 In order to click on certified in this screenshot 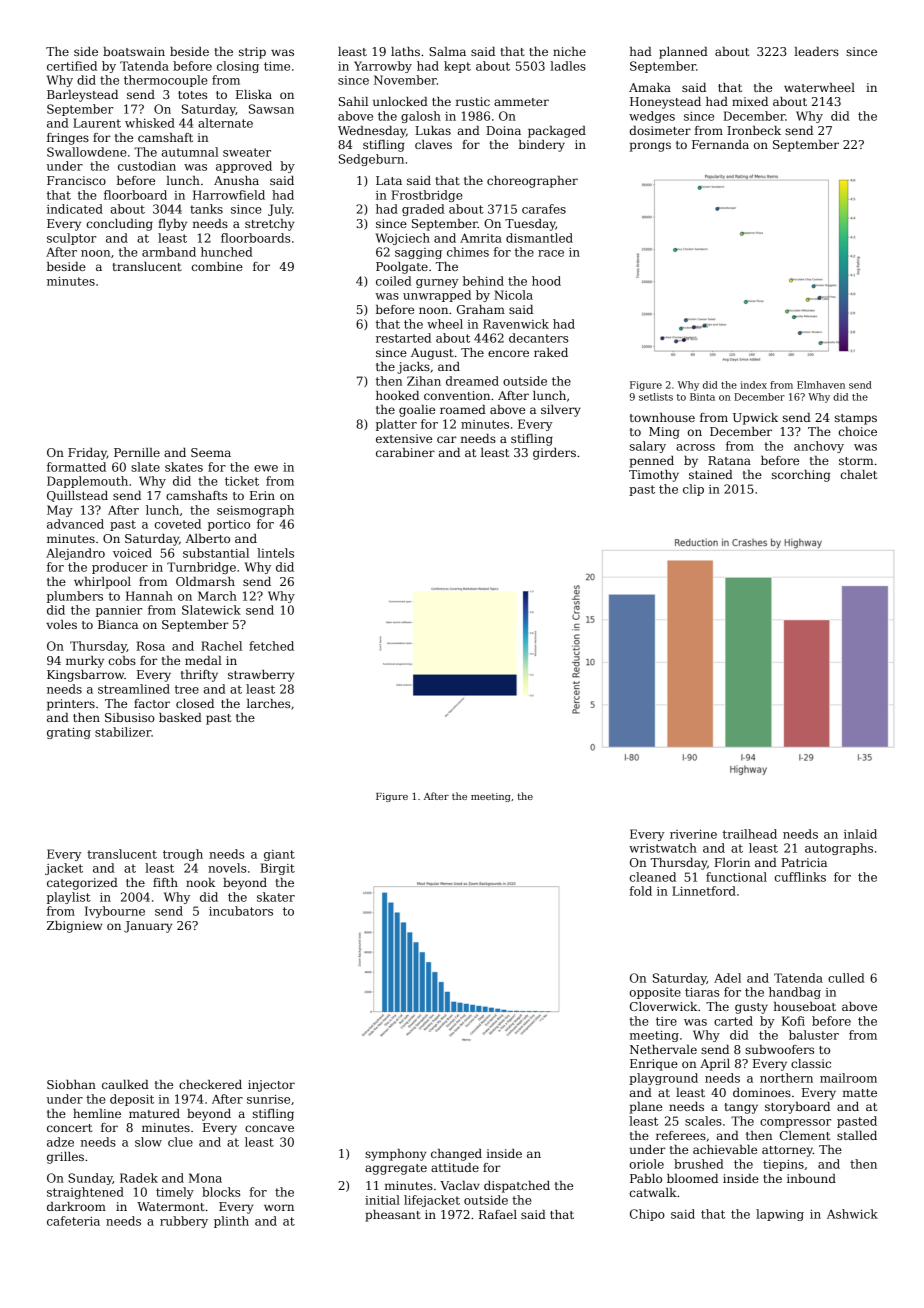, I will do `click(72, 66)`.
